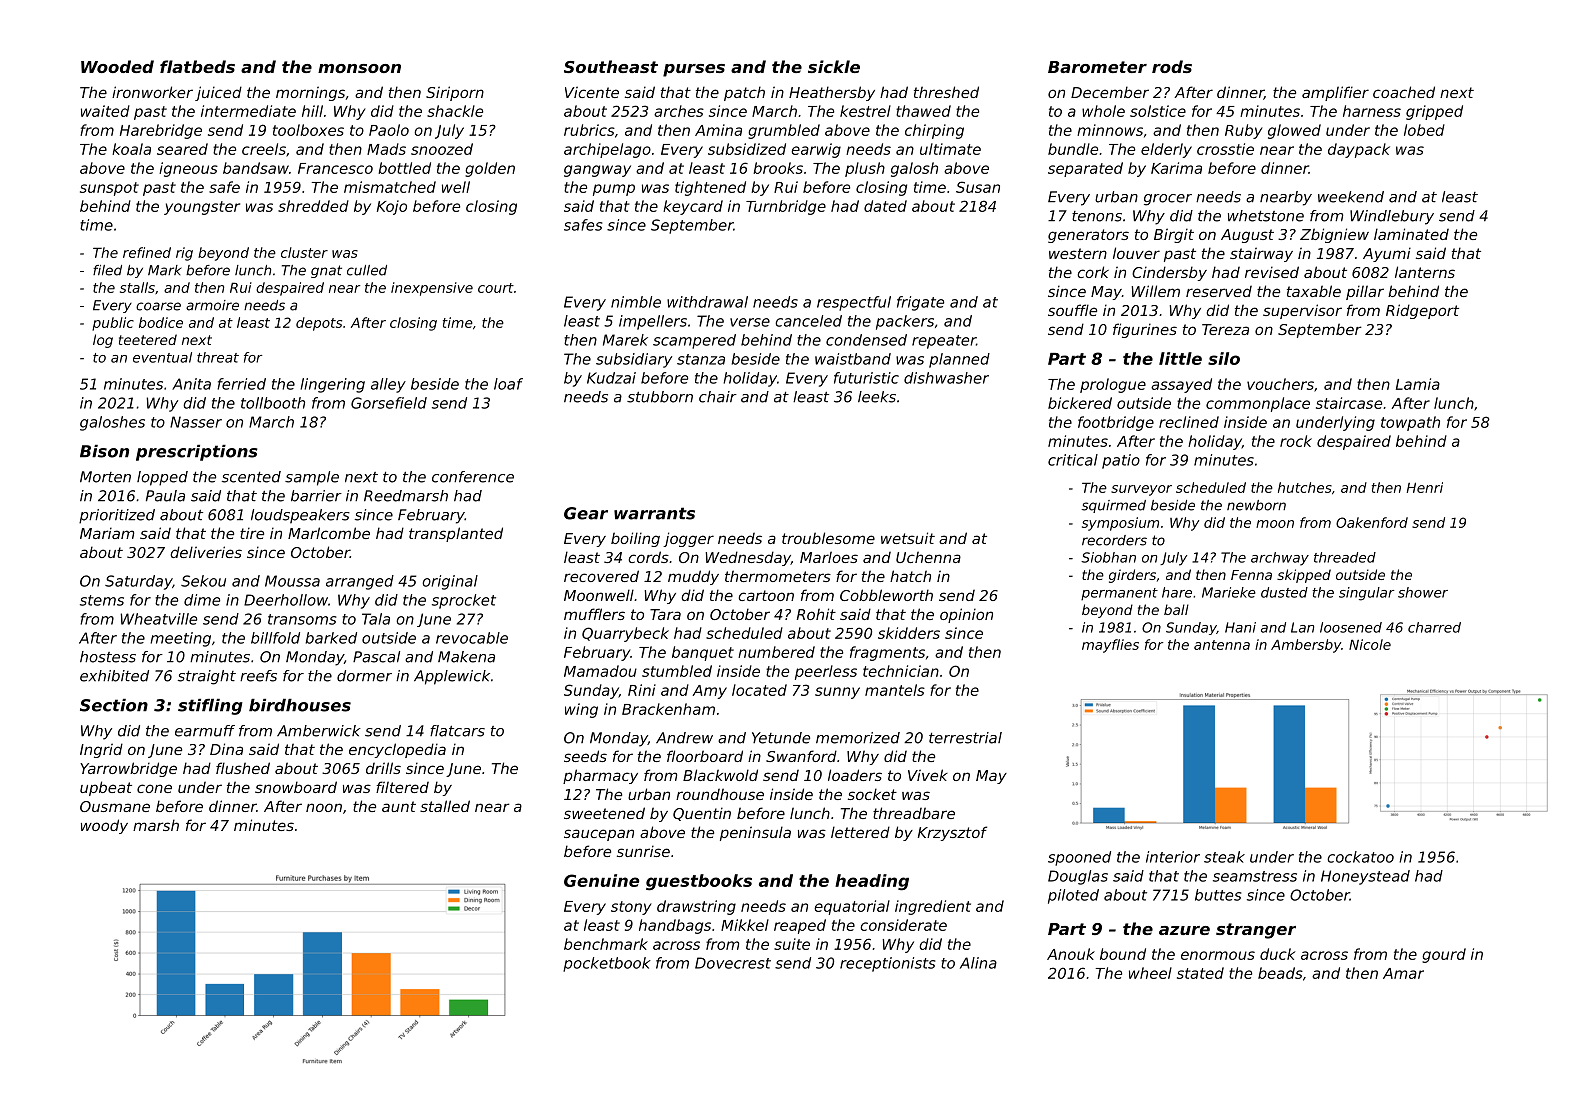  I want to click on Henri, so click(1425, 487).
